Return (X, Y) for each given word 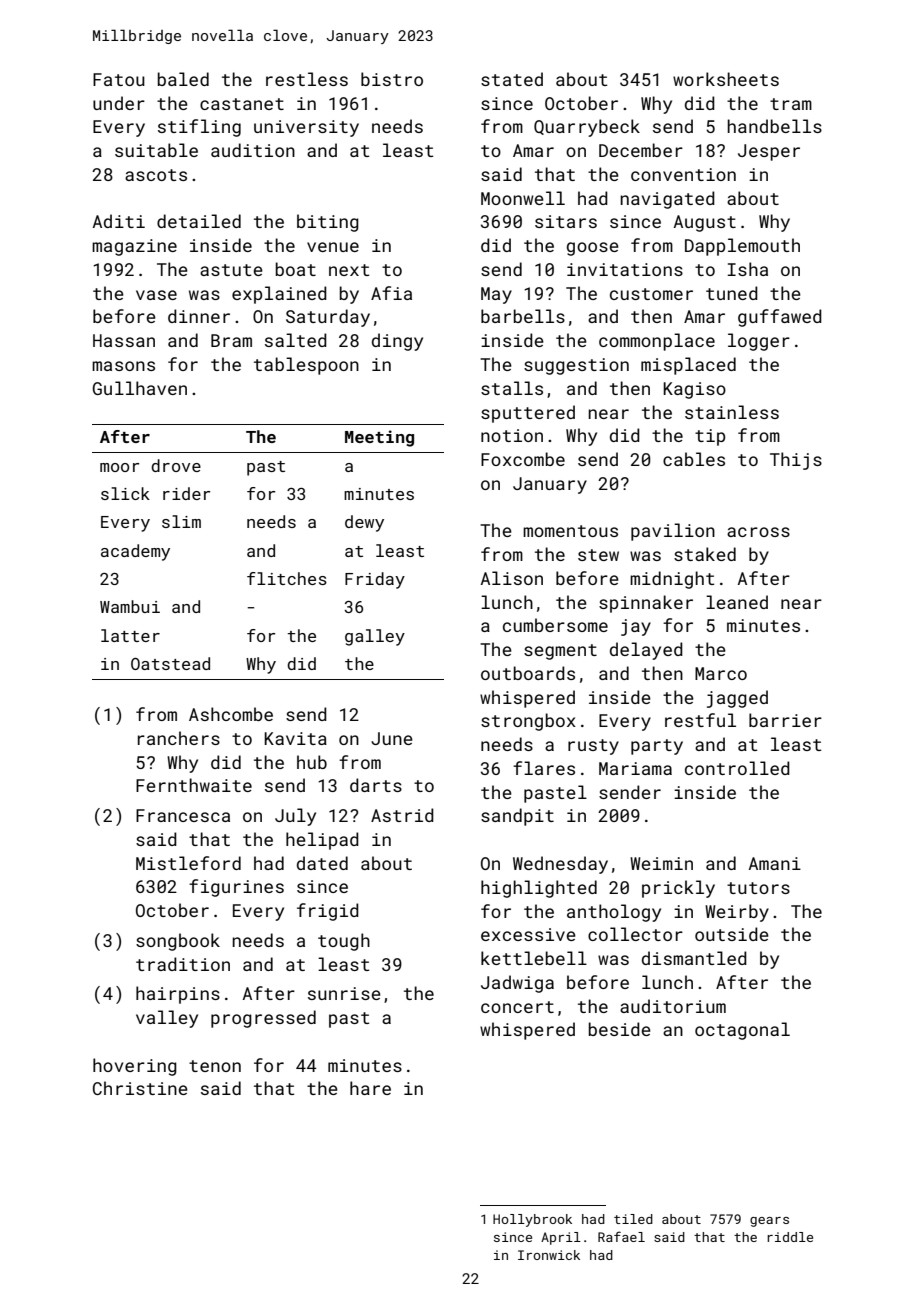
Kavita (295, 738)
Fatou (119, 79)
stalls (512, 388)
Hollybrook (532, 1220)
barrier (785, 720)
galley (375, 637)
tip (710, 437)
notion (512, 435)
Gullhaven (140, 388)
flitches (287, 578)
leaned (737, 602)
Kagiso (694, 390)
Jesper (769, 152)
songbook (178, 942)
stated (512, 79)
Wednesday (560, 865)
